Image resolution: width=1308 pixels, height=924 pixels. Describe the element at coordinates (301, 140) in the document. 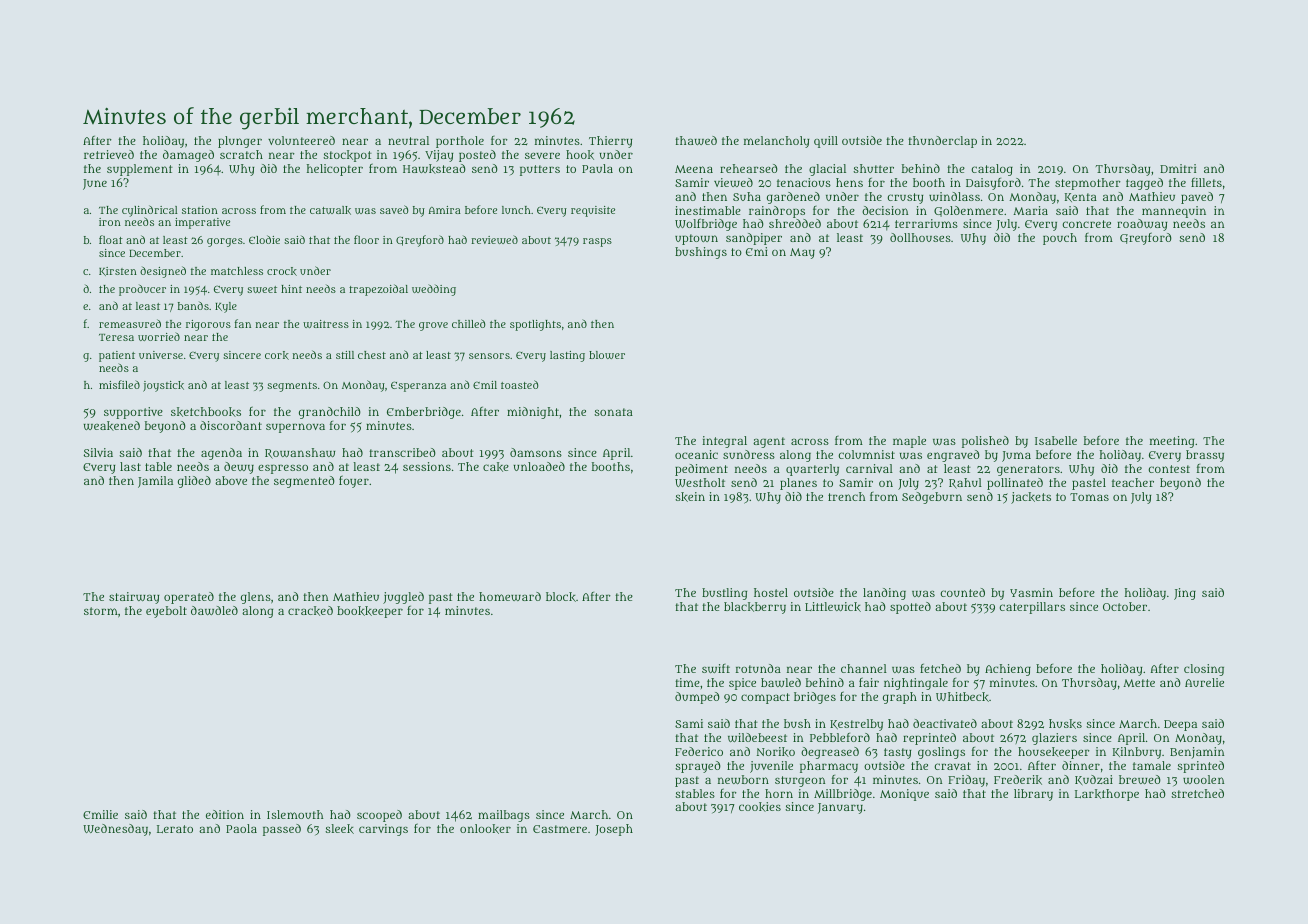

I see `volunteered` at that location.
